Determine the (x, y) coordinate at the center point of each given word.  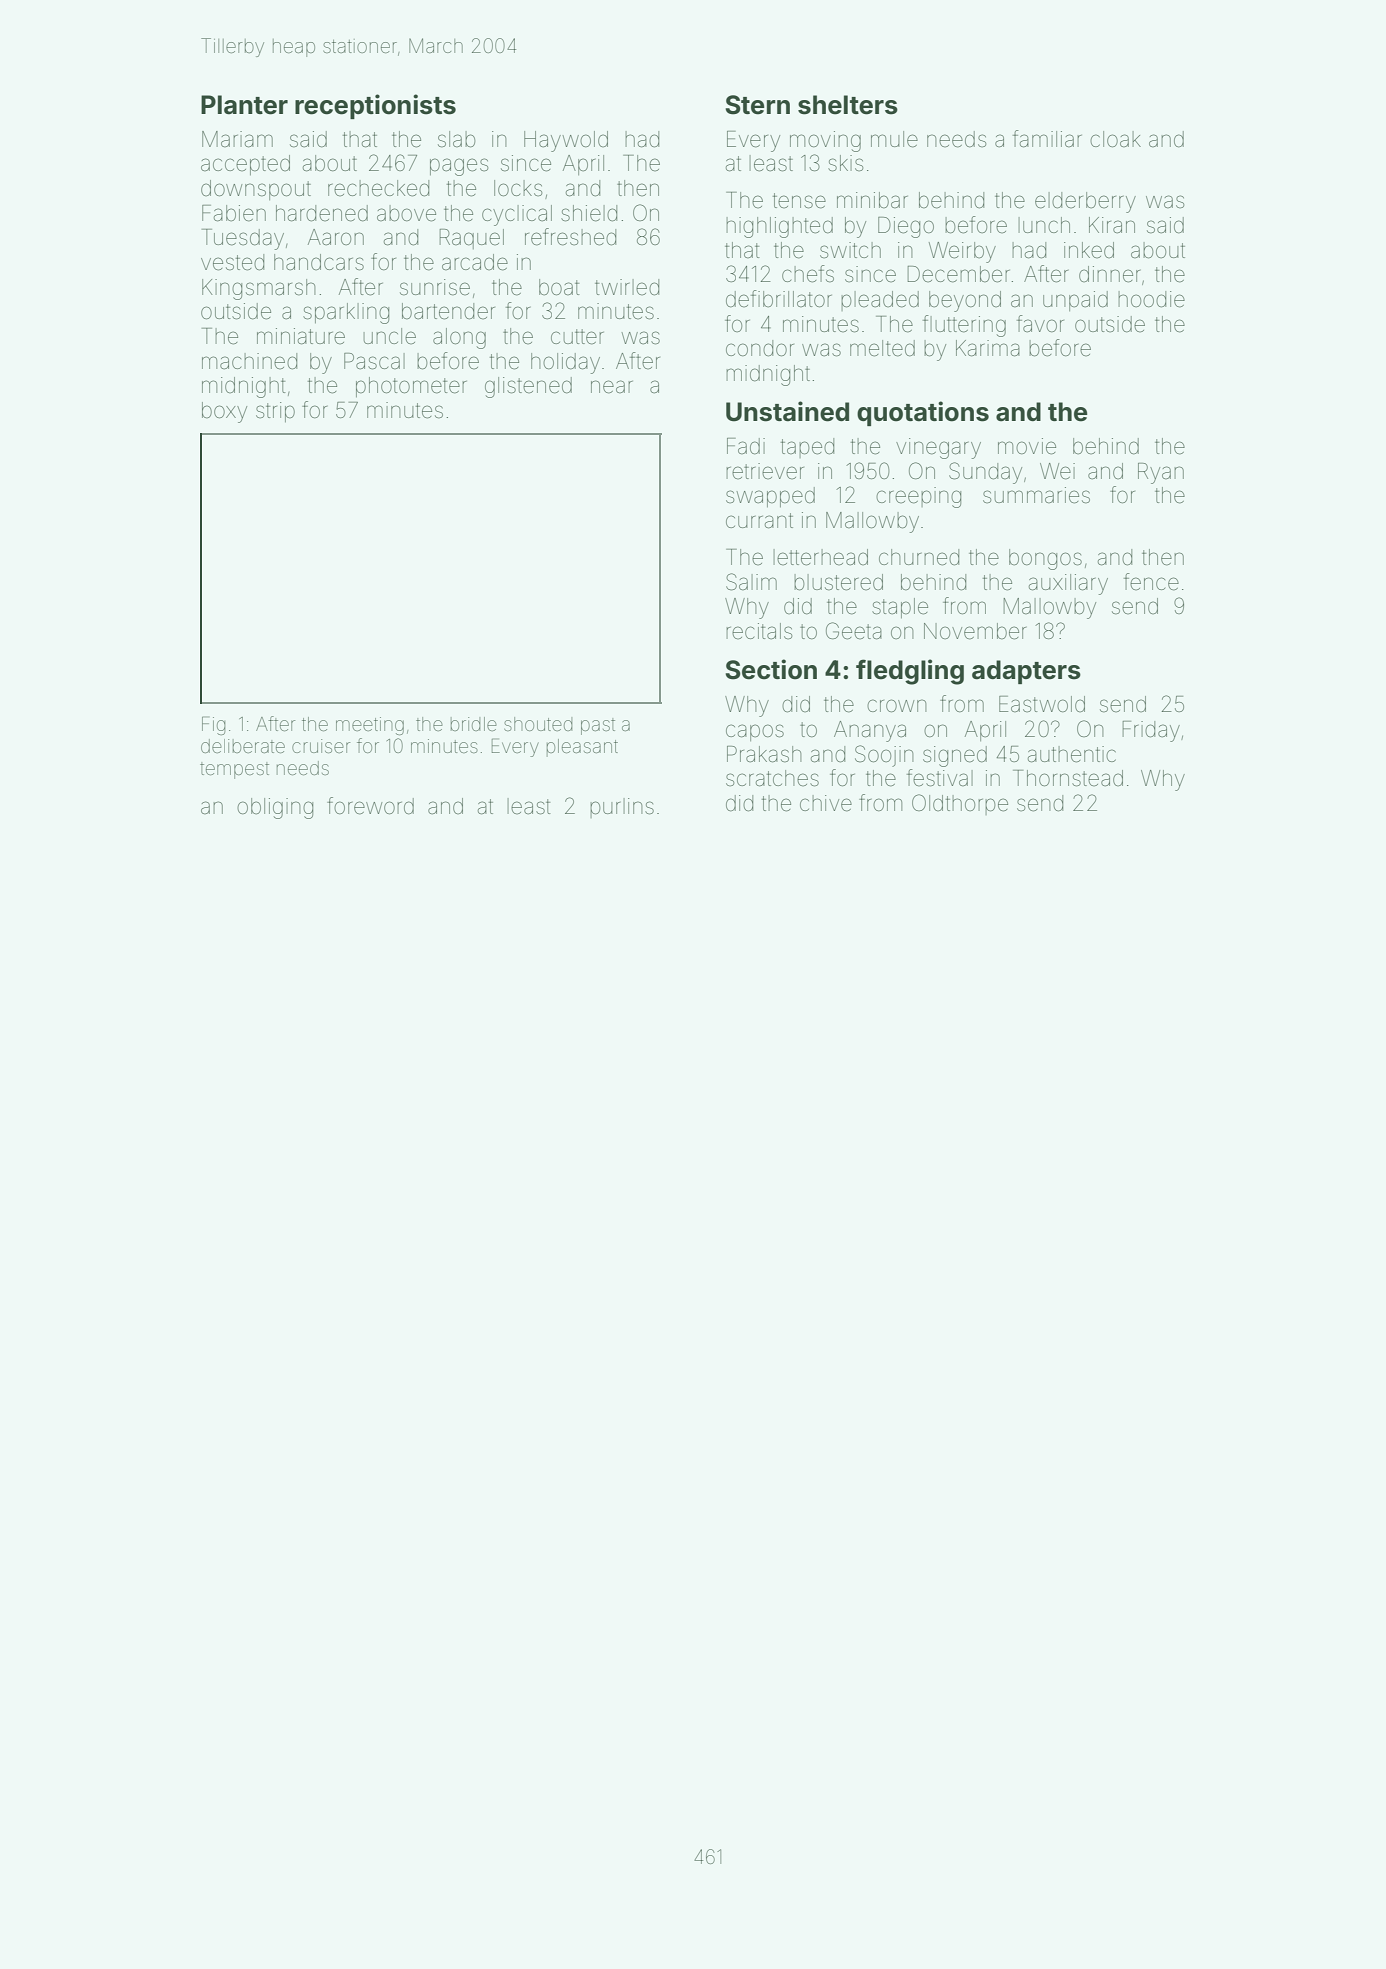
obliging (275, 808)
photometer (411, 387)
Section (771, 669)
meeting (370, 726)
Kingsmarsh (259, 289)
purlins (622, 808)
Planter (244, 105)
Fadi (746, 446)
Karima (988, 348)
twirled (627, 287)
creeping (918, 497)
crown (897, 705)
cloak (1115, 139)
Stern (757, 105)
